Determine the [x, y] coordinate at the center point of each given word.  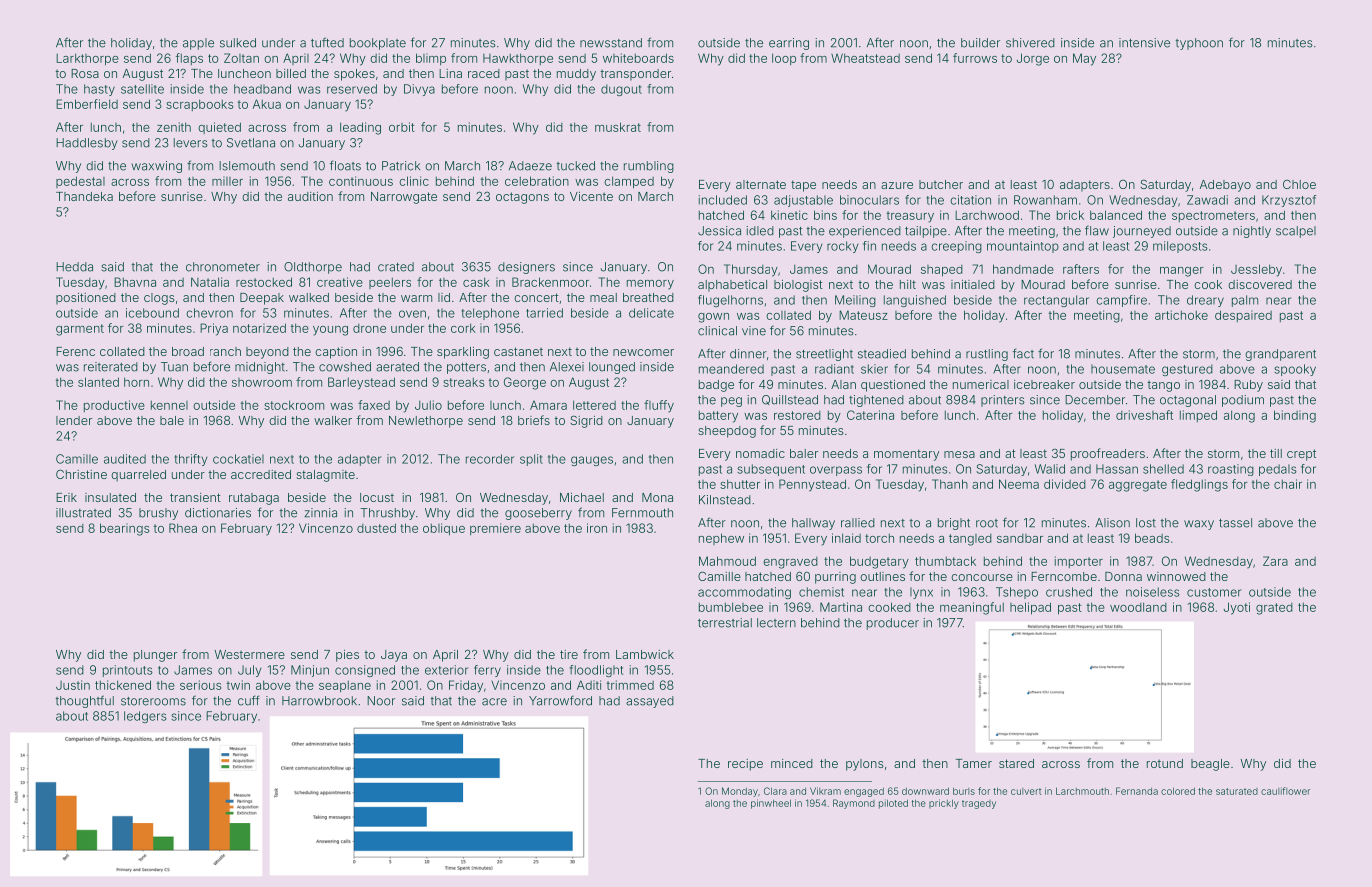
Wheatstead [865, 58]
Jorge [1033, 59]
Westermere [250, 654]
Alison [1112, 523]
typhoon [1199, 44]
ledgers [145, 717]
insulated [110, 497]
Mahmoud [727, 561]
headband [262, 89]
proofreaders [1108, 454]
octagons [522, 198]
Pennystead [812, 485]
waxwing [156, 167]
